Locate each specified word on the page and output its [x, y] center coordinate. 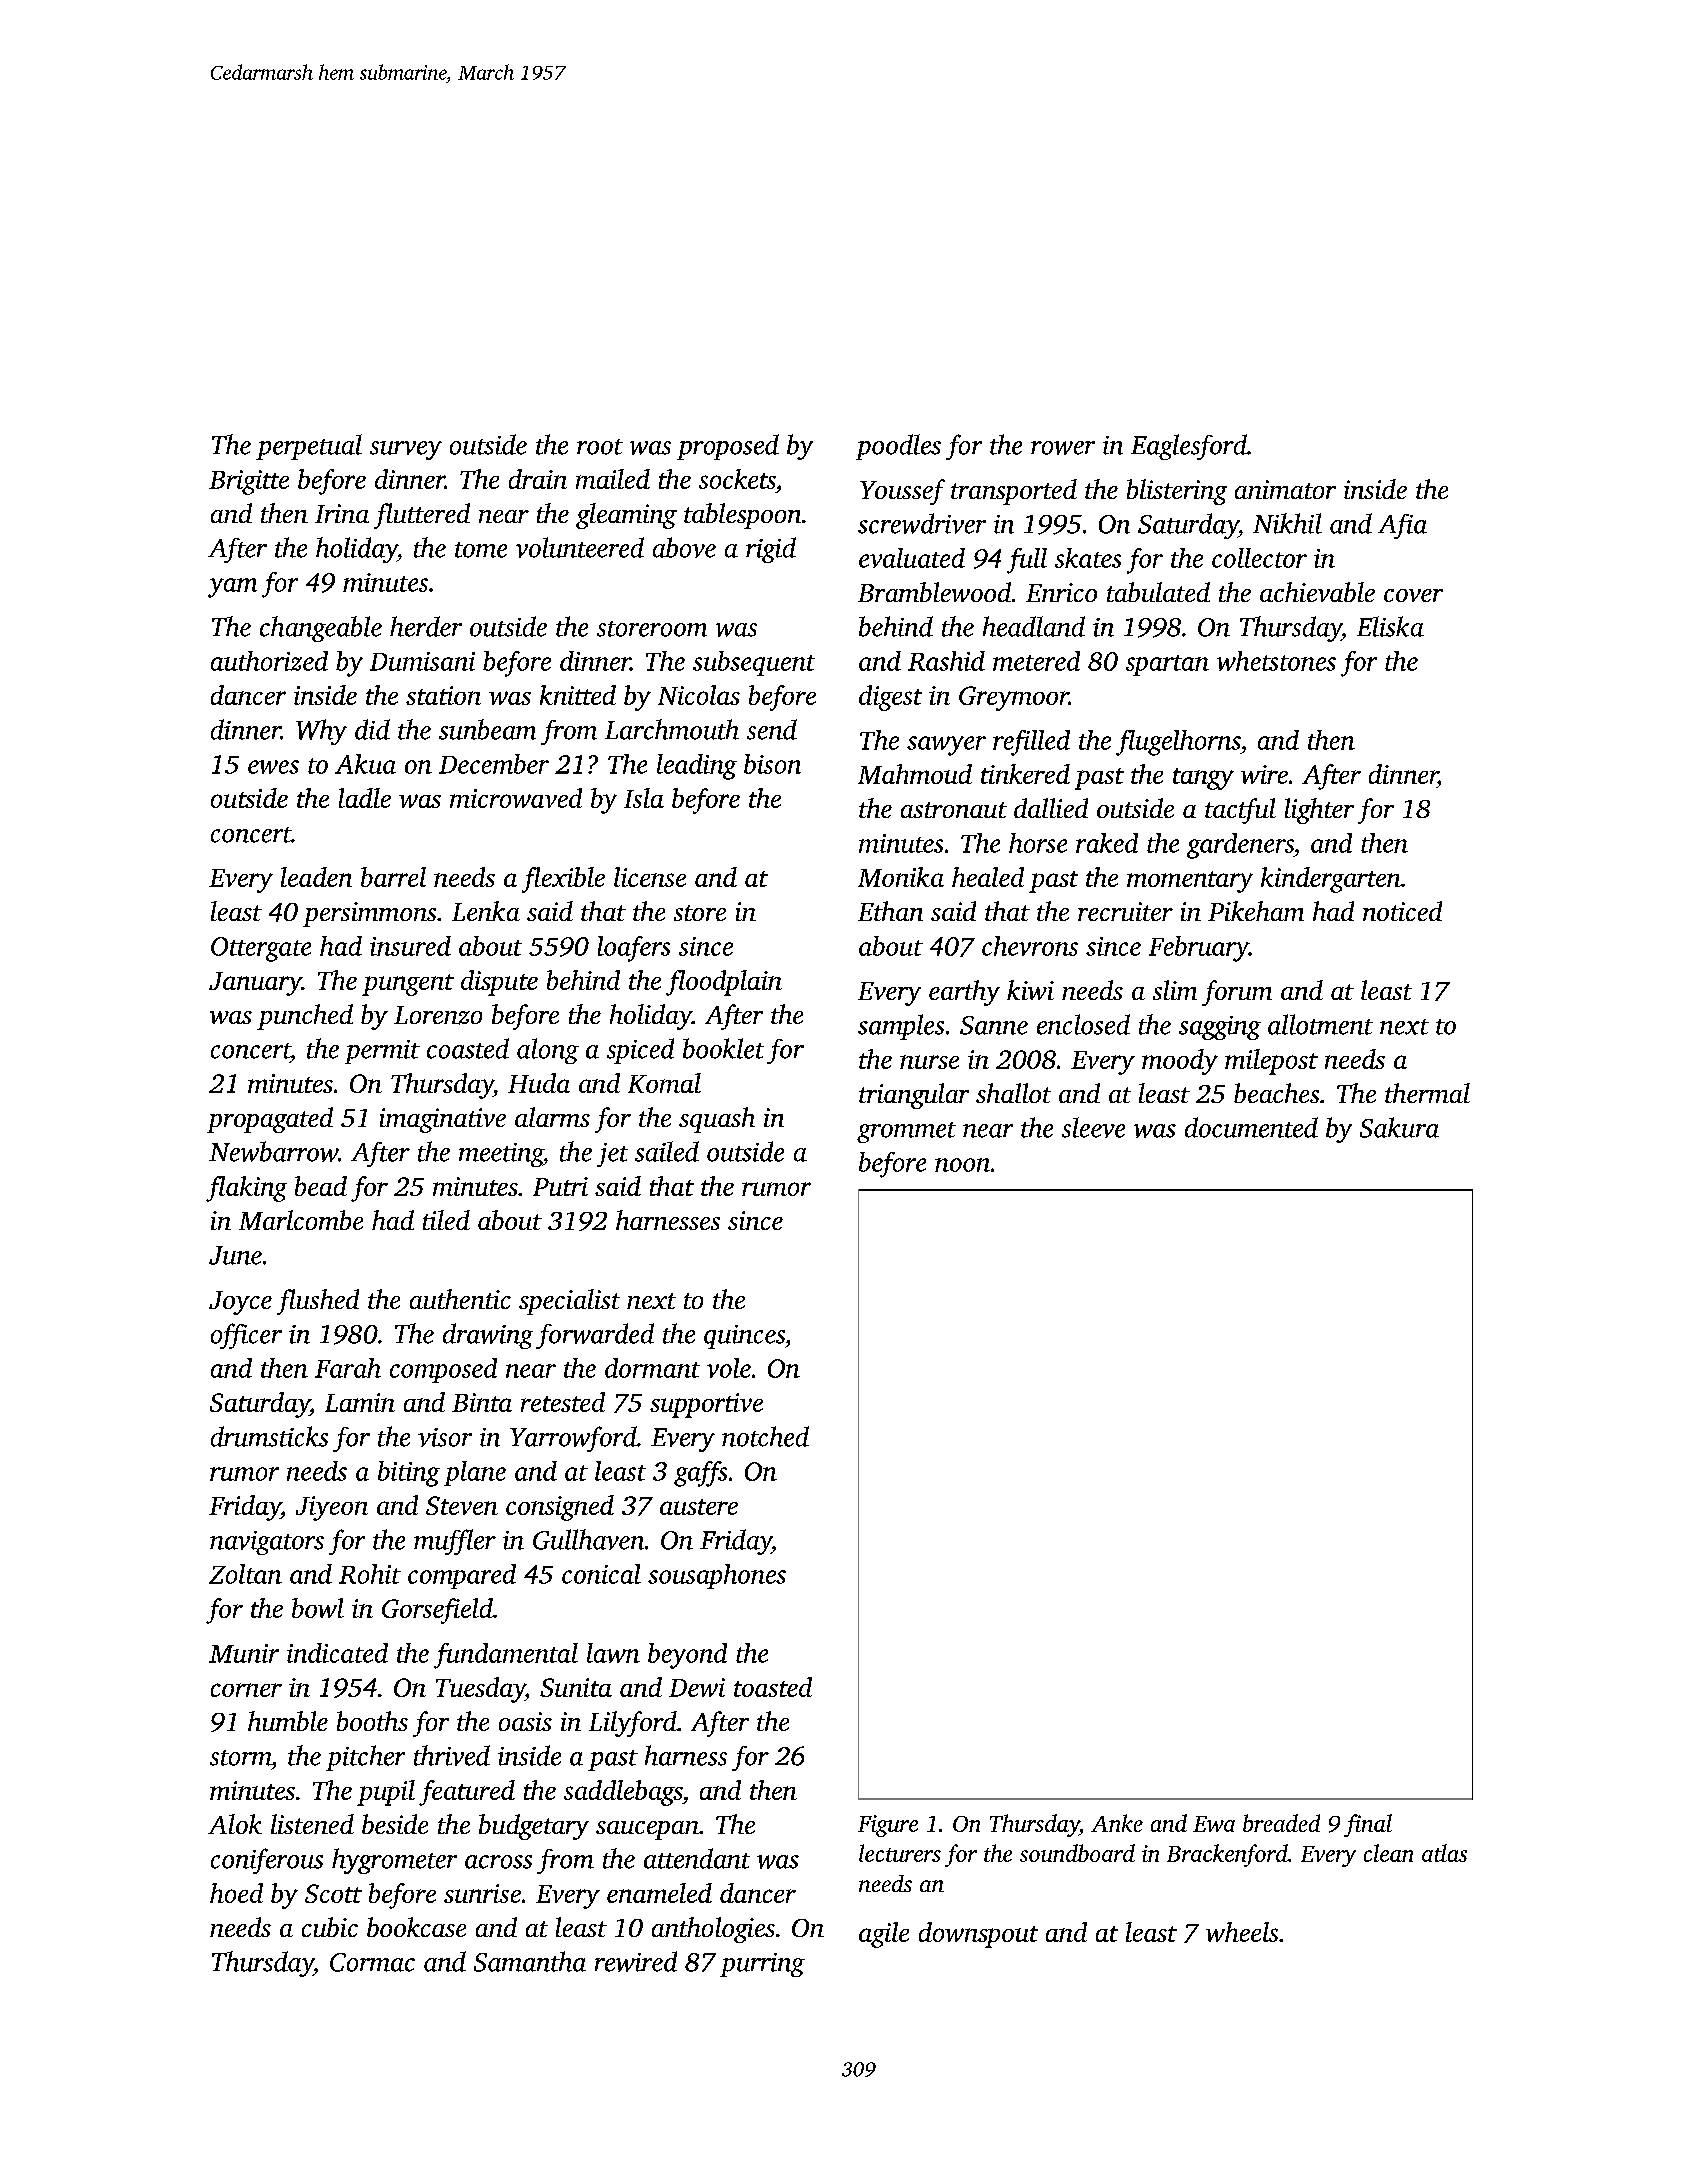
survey [406, 450]
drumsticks [269, 1436]
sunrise [482, 1893]
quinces [744, 1337]
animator [1285, 489]
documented [1251, 1127]
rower [1063, 448]
